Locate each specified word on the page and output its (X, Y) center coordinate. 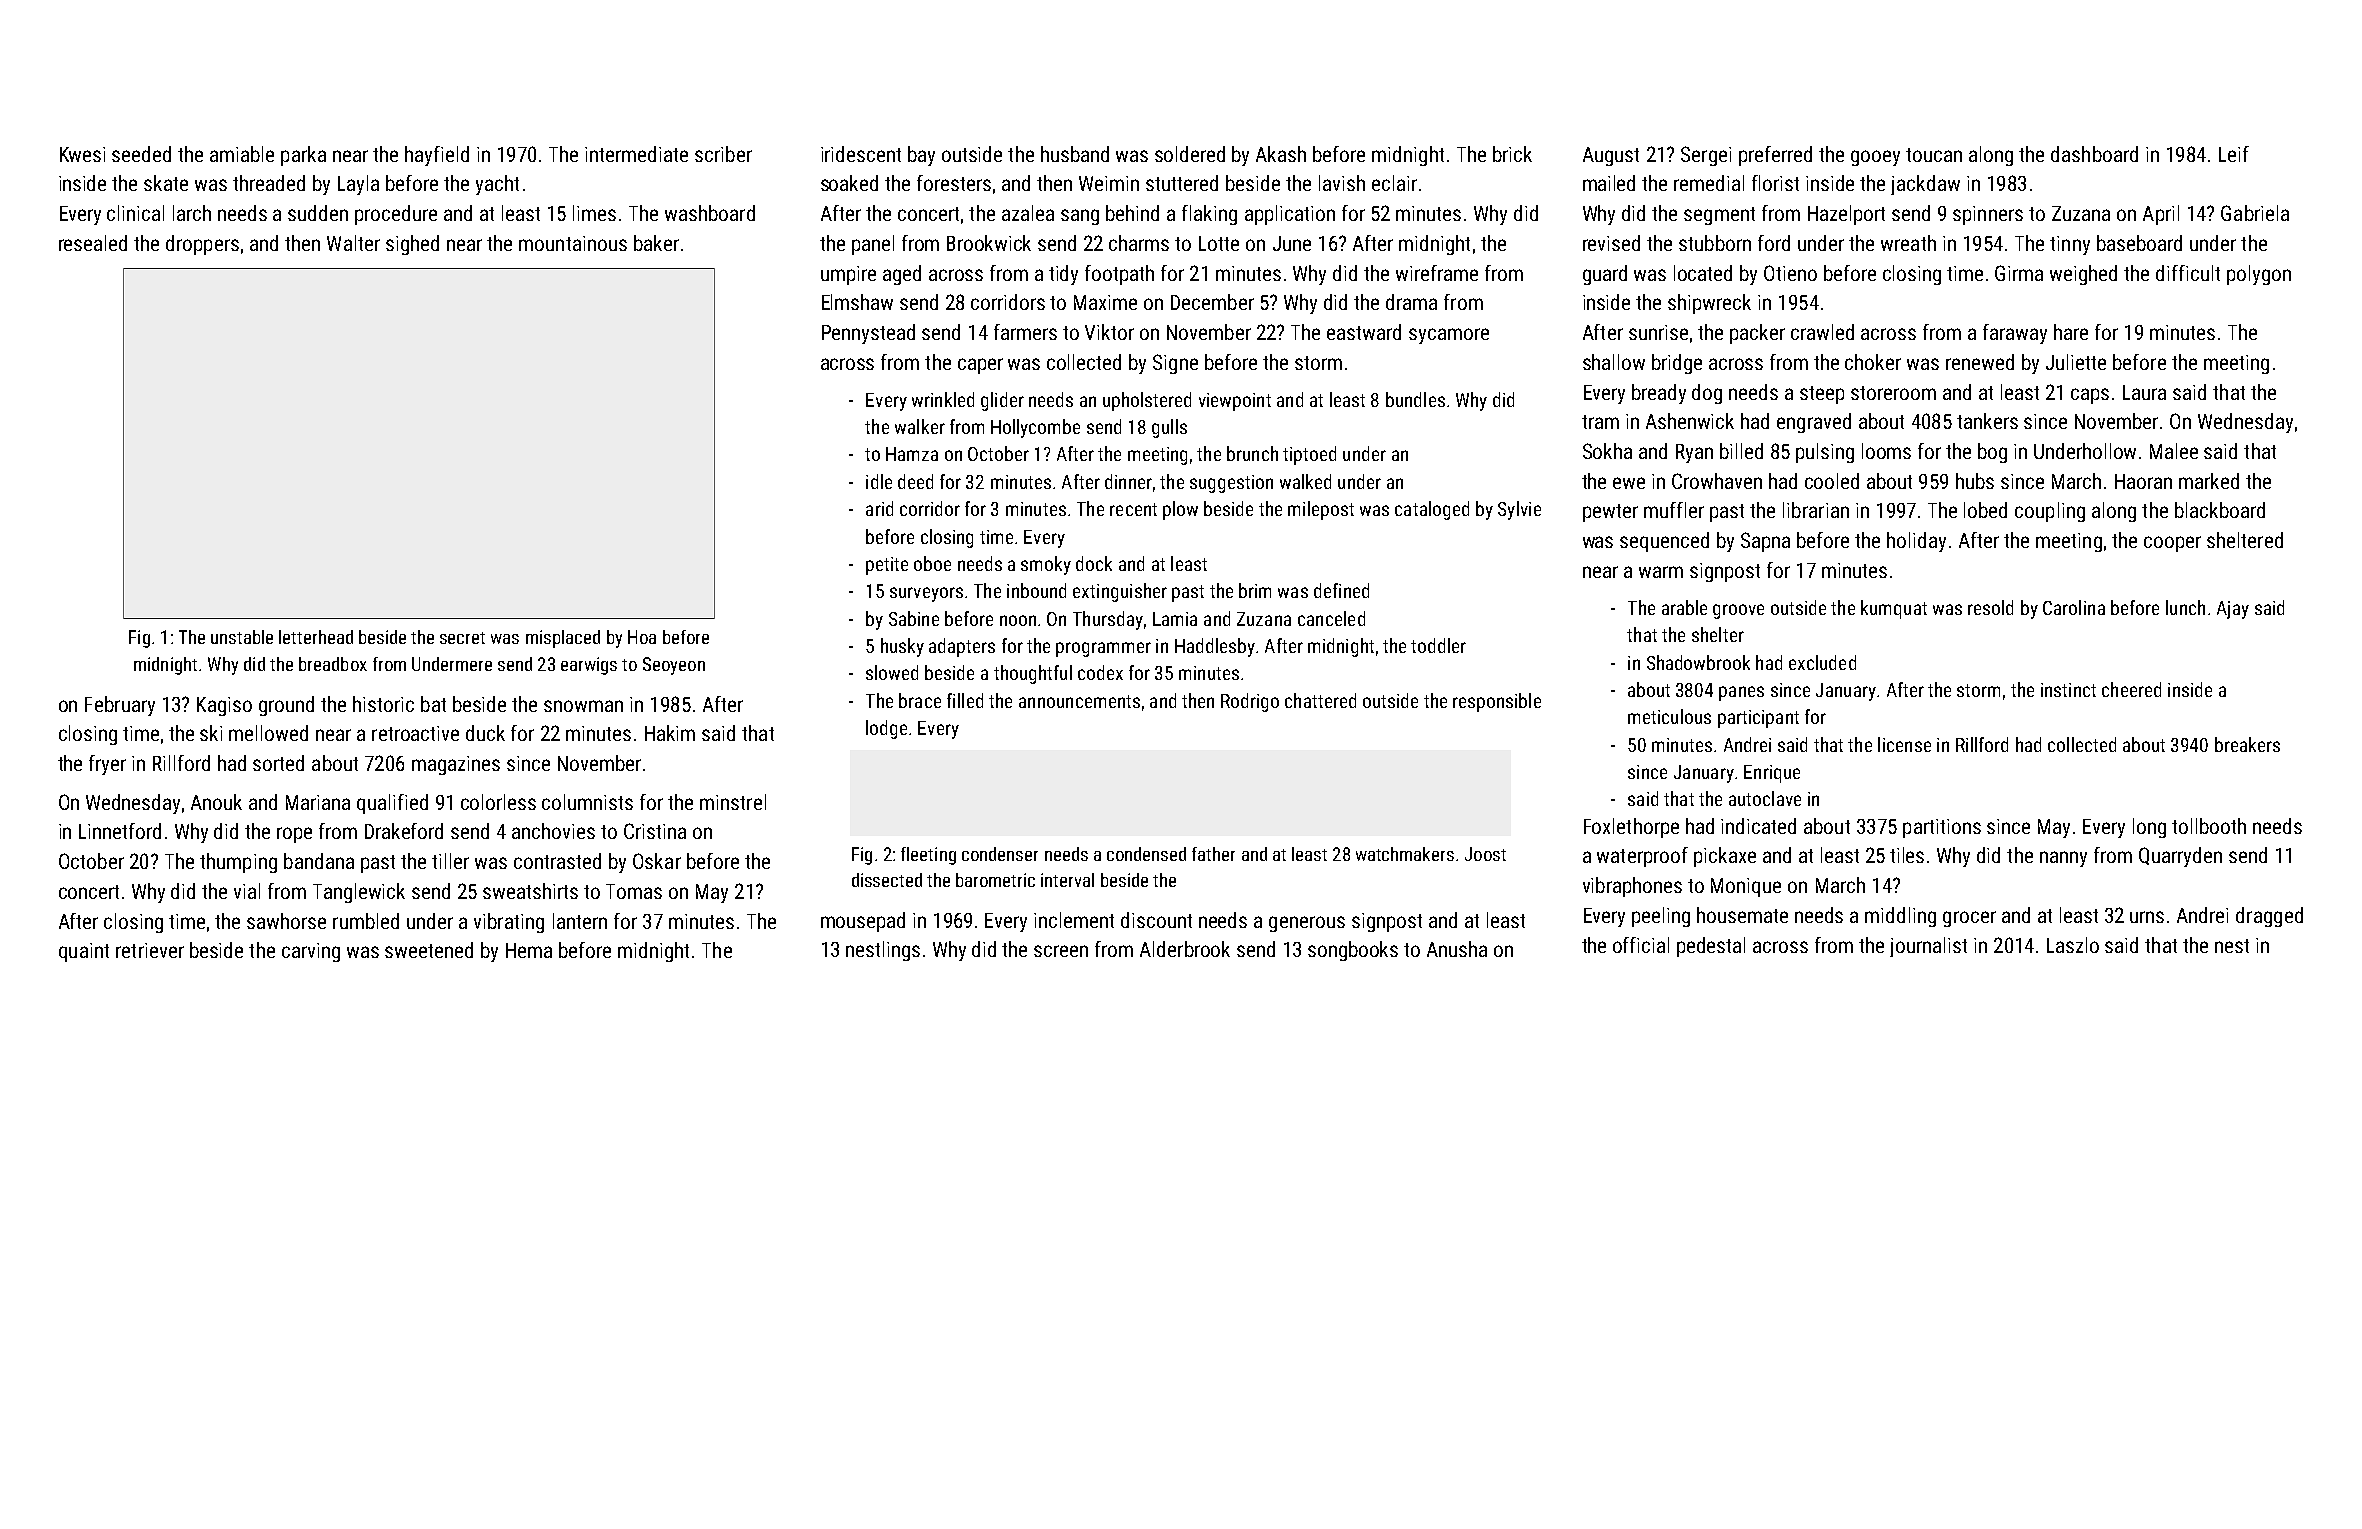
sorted (278, 763)
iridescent (861, 154)
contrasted (557, 861)
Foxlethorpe (1631, 828)
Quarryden (2180, 857)
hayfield (437, 156)
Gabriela (2255, 213)
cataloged (1432, 510)
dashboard (2094, 154)
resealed (93, 243)
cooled (1832, 481)
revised (1611, 243)
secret (462, 638)
